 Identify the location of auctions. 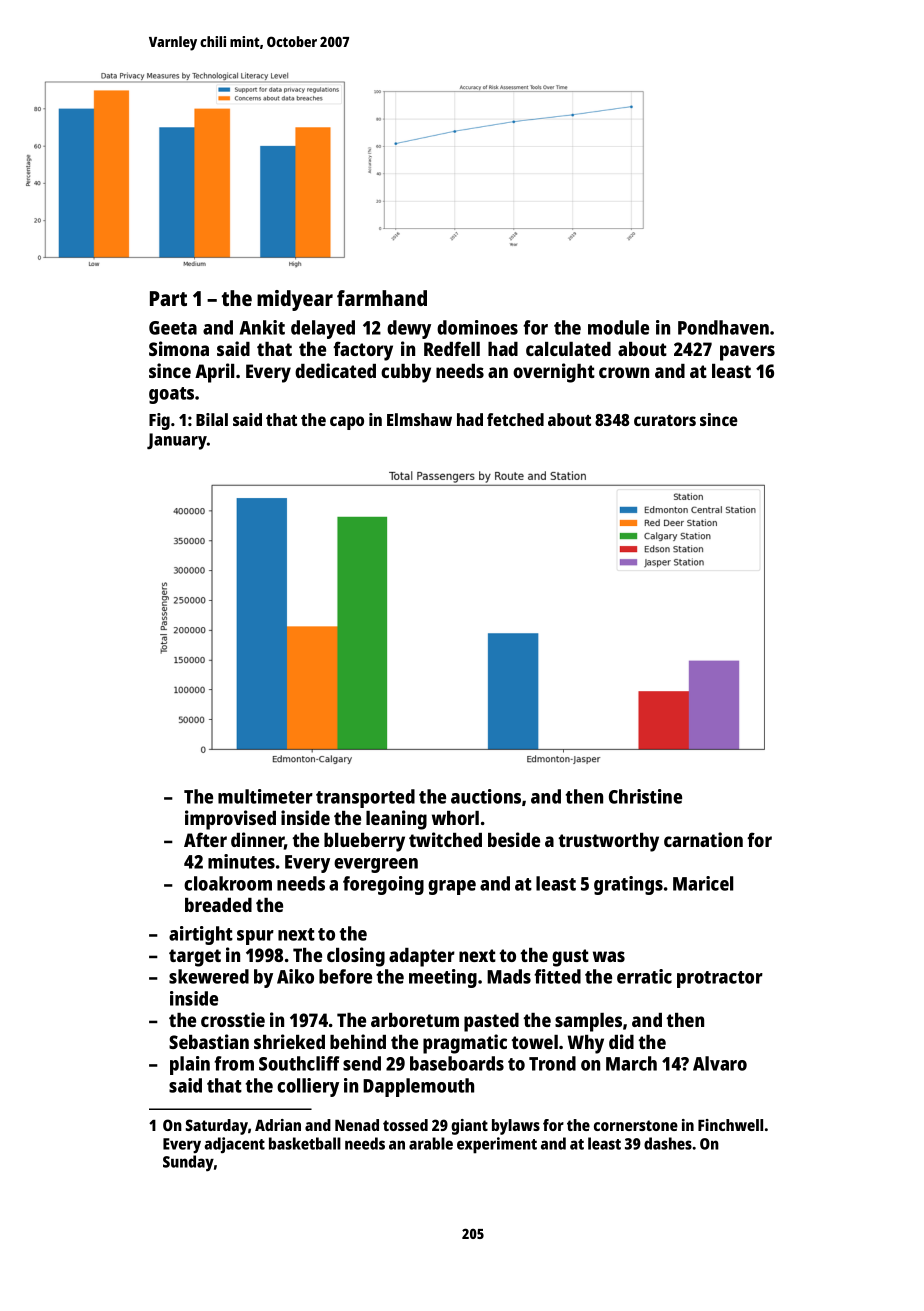
(486, 796).
